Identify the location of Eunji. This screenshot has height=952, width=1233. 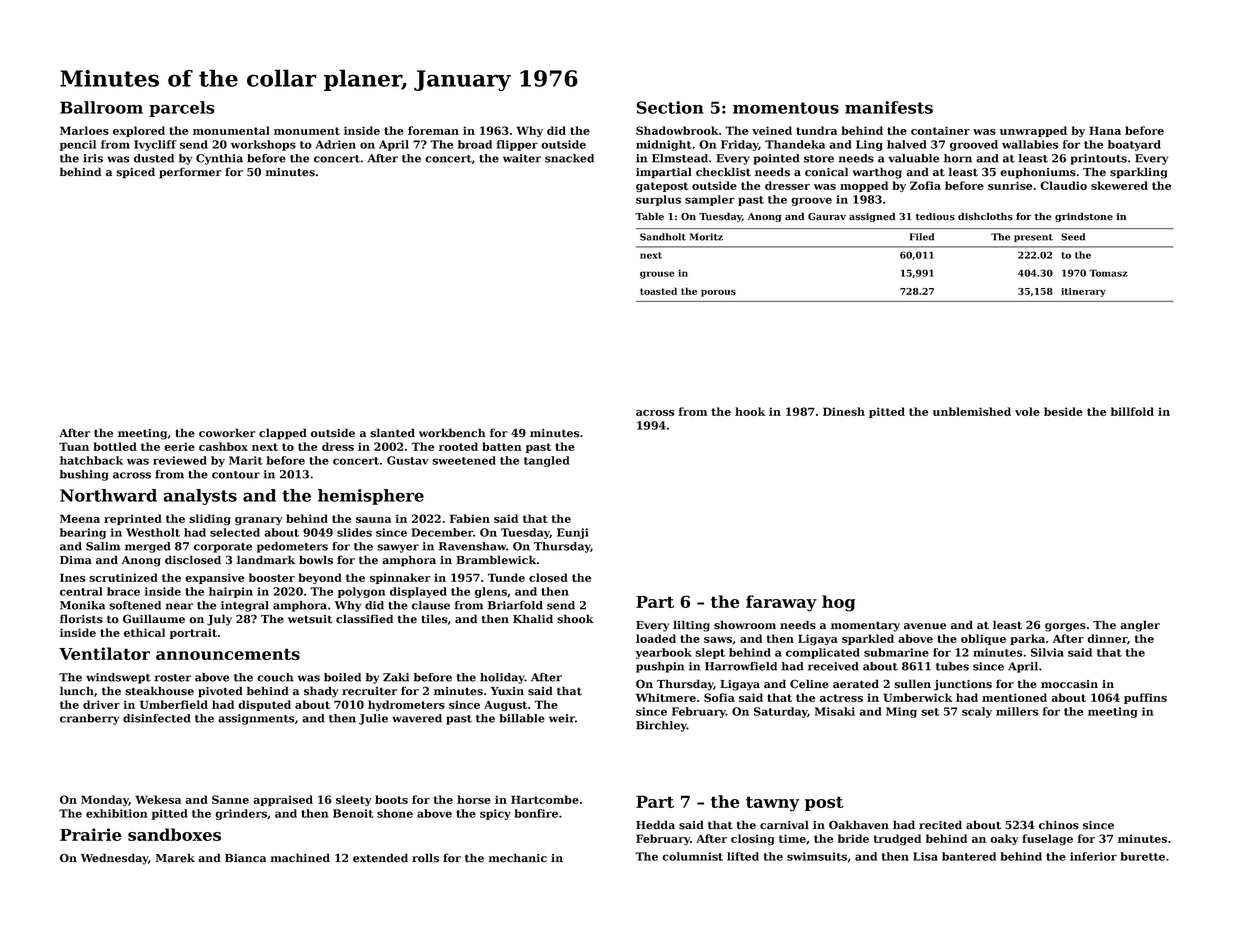
(573, 533).
